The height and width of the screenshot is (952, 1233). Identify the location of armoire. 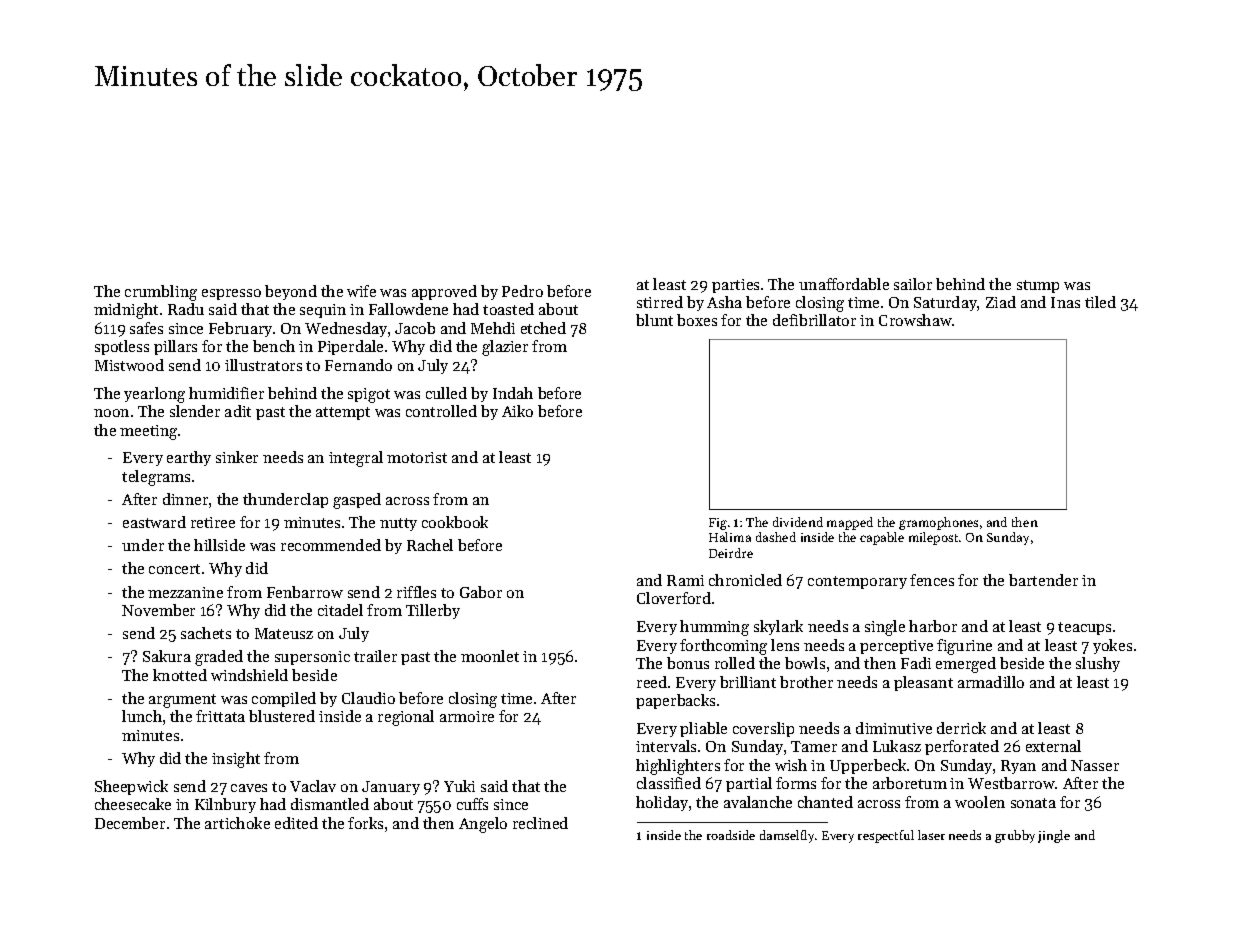
(467, 716).
